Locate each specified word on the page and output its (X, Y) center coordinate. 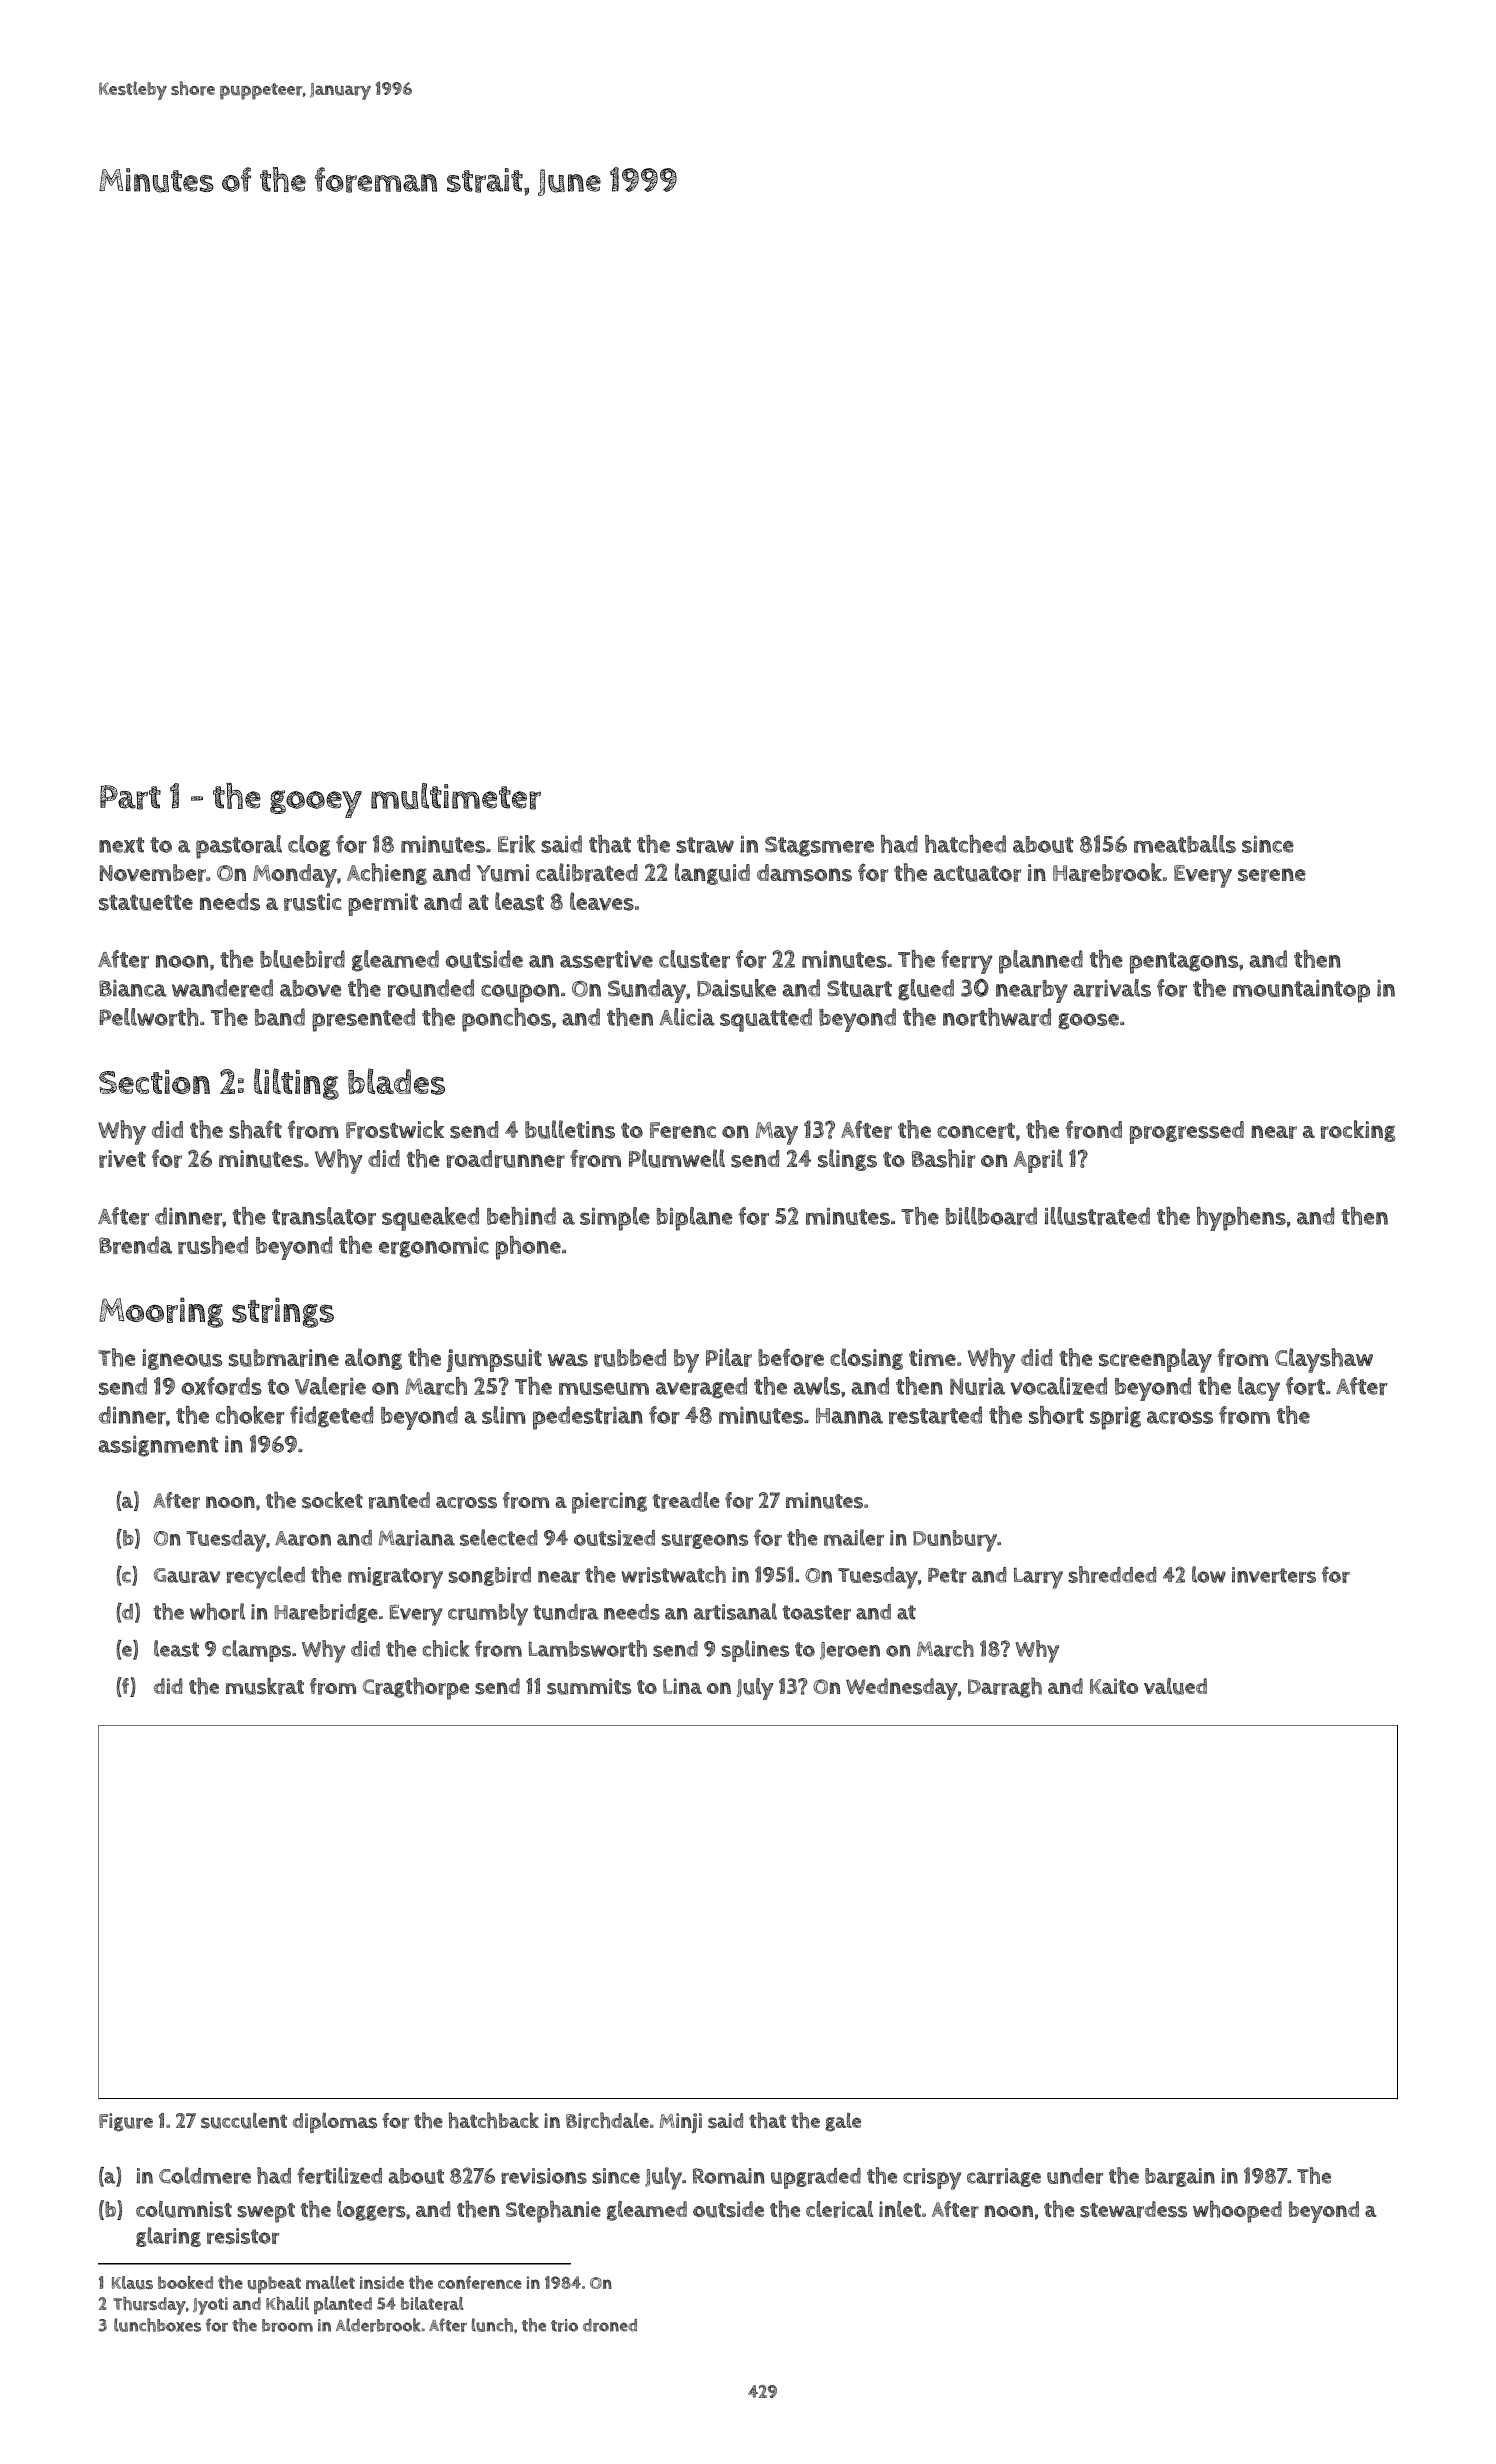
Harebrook (1107, 872)
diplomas (335, 2122)
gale (843, 2122)
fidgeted (332, 1417)
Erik (516, 844)
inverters (1274, 1575)
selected (499, 1537)
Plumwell (677, 1158)
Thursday (149, 2306)
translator (324, 1216)
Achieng (387, 874)
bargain (1180, 2177)
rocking (1358, 1131)
